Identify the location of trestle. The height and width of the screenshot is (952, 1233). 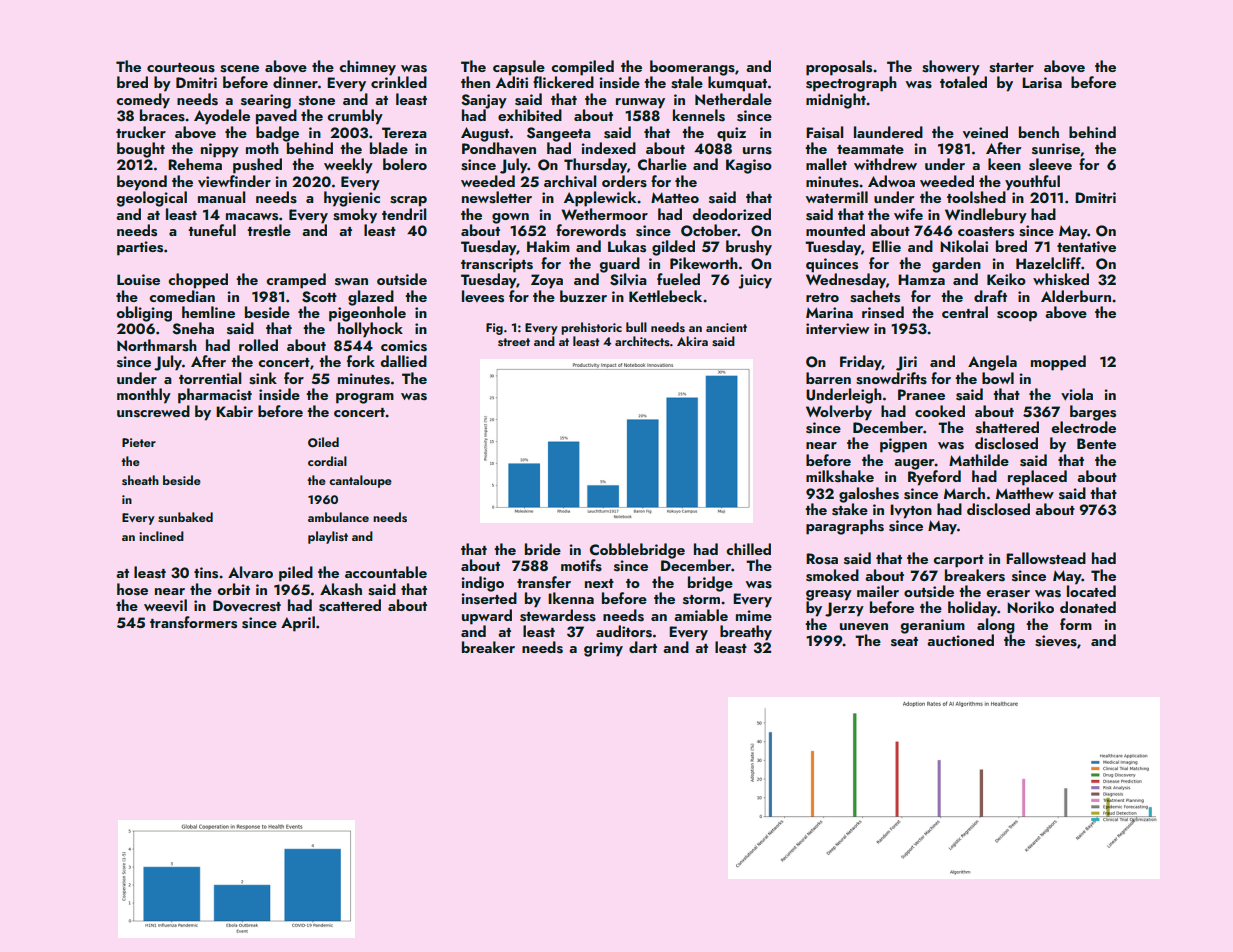
(269, 230).
